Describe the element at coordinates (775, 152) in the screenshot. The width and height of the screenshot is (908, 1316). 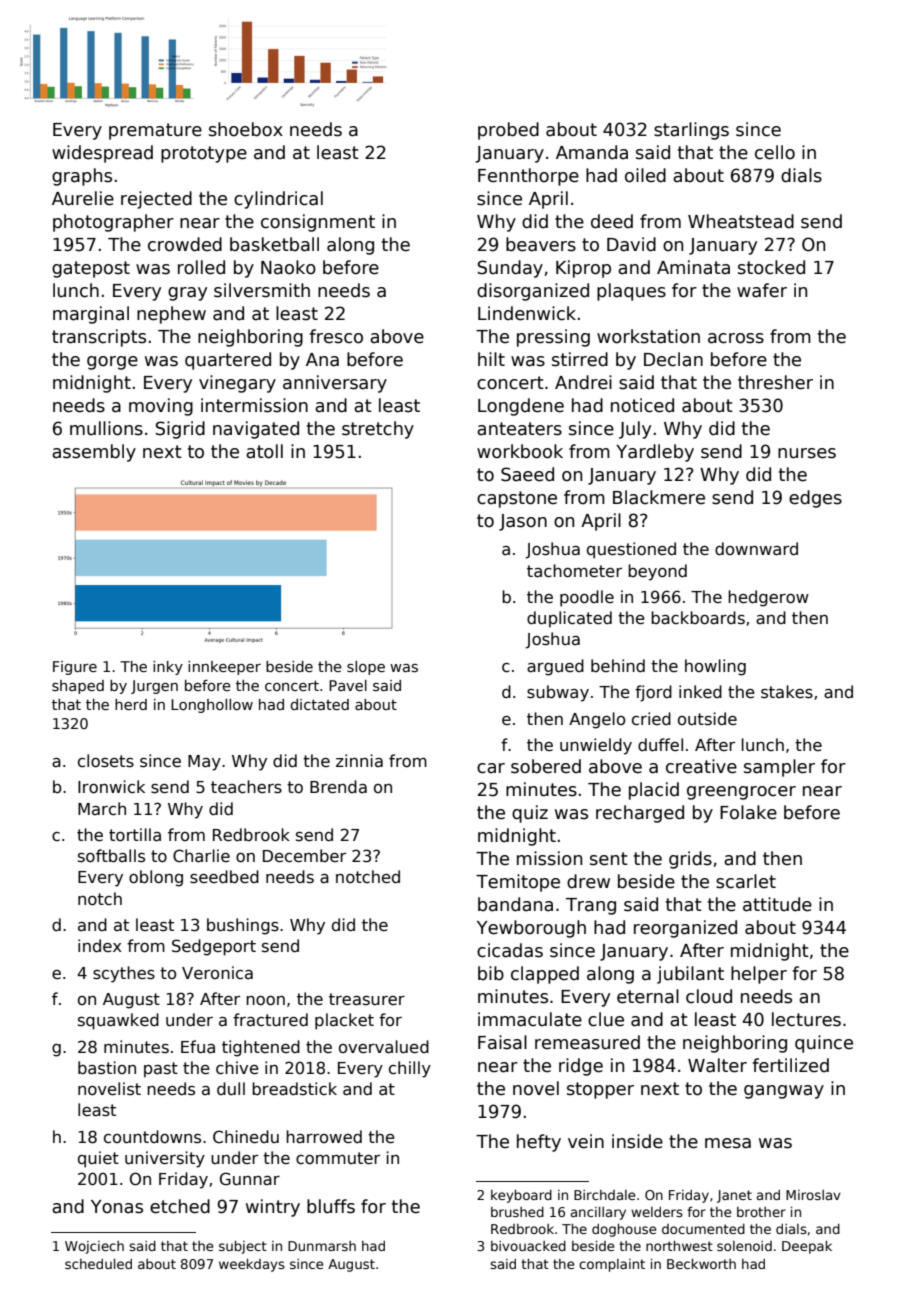
I see `cello` at that location.
